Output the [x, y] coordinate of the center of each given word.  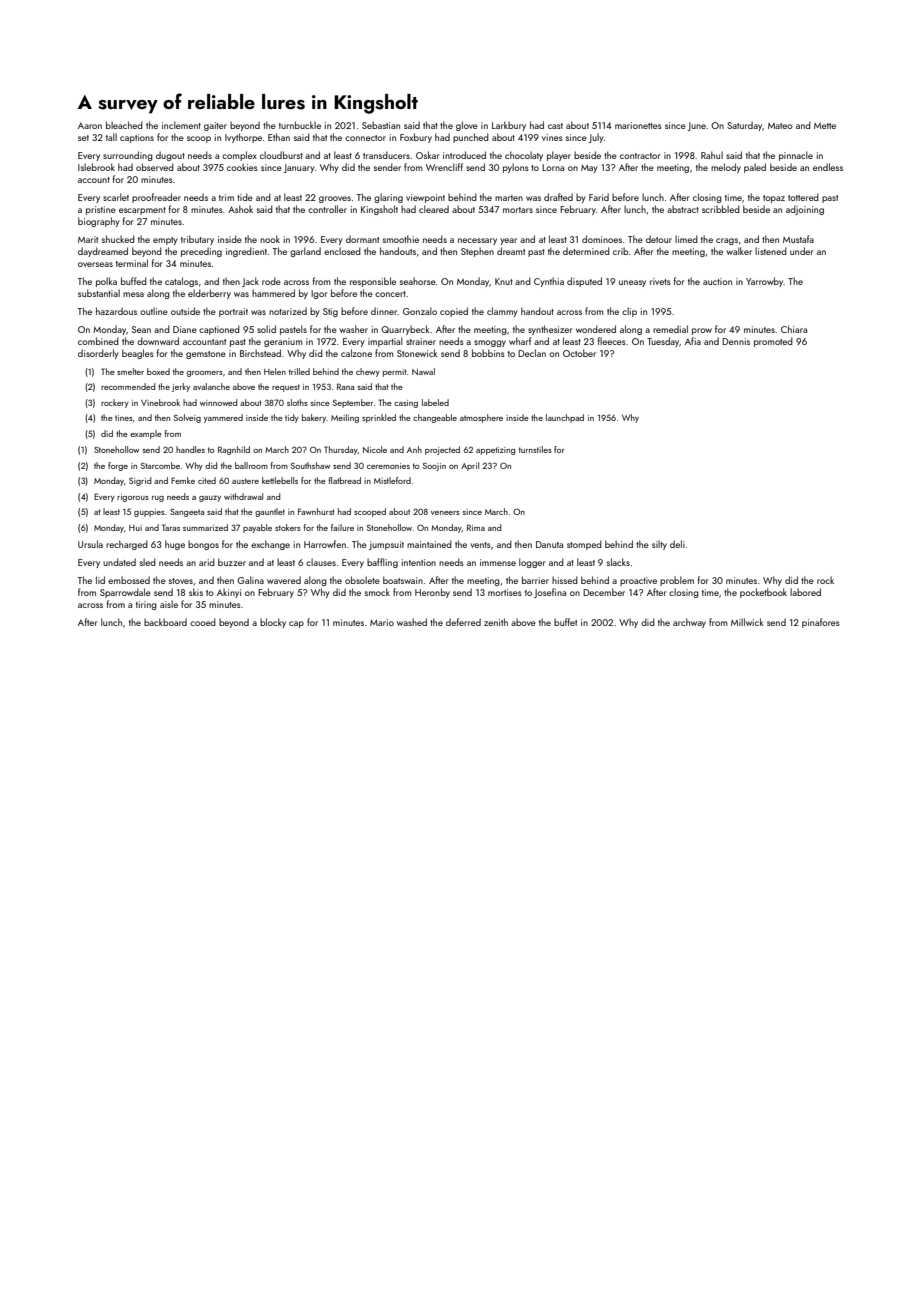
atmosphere [481, 418]
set [83, 138]
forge [118, 466]
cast [555, 126]
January [299, 168]
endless [828, 167]
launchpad [565, 418]
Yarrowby [764, 282]
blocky [273, 623]
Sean [141, 329]
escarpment [142, 211]
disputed [584, 282]
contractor [640, 156]
